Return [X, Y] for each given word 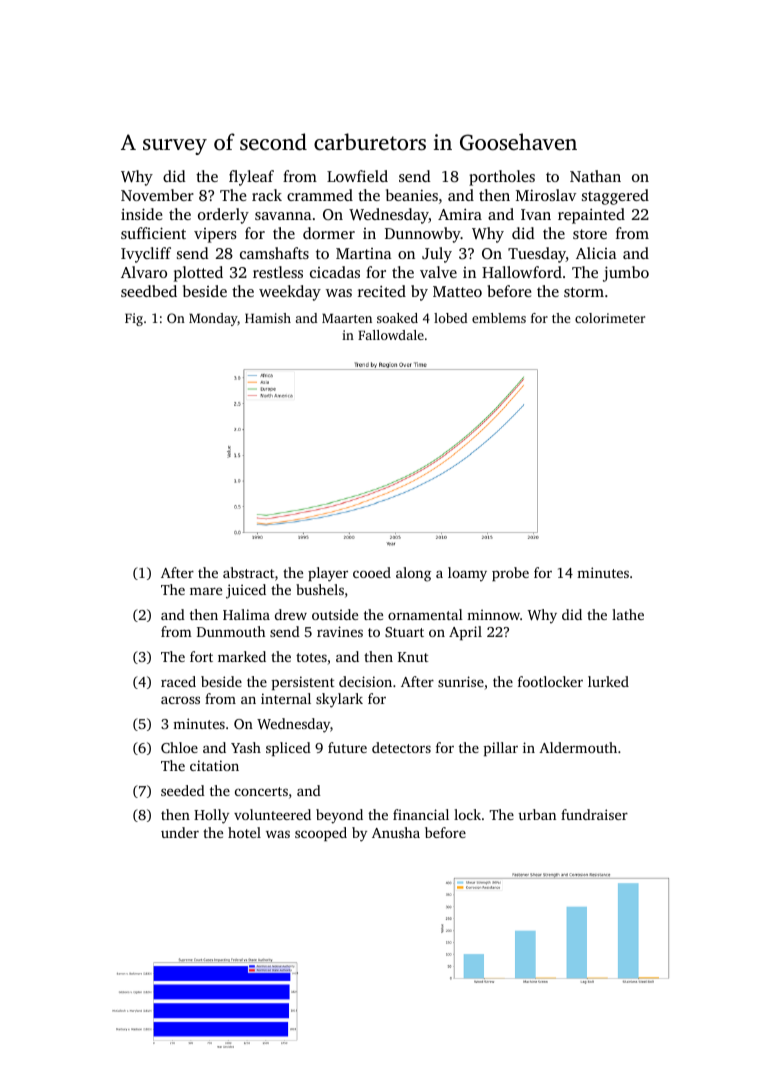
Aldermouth [578, 747]
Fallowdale [391, 335]
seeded [183, 790]
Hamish [268, 318]
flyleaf [251, 178]
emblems [499, 318]
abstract [248, 572]
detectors [401, 747]
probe [510, 574]
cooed [372, 572]
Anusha [396, 832]
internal [286, 698]
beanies [412, 195]
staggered [615, 197]
